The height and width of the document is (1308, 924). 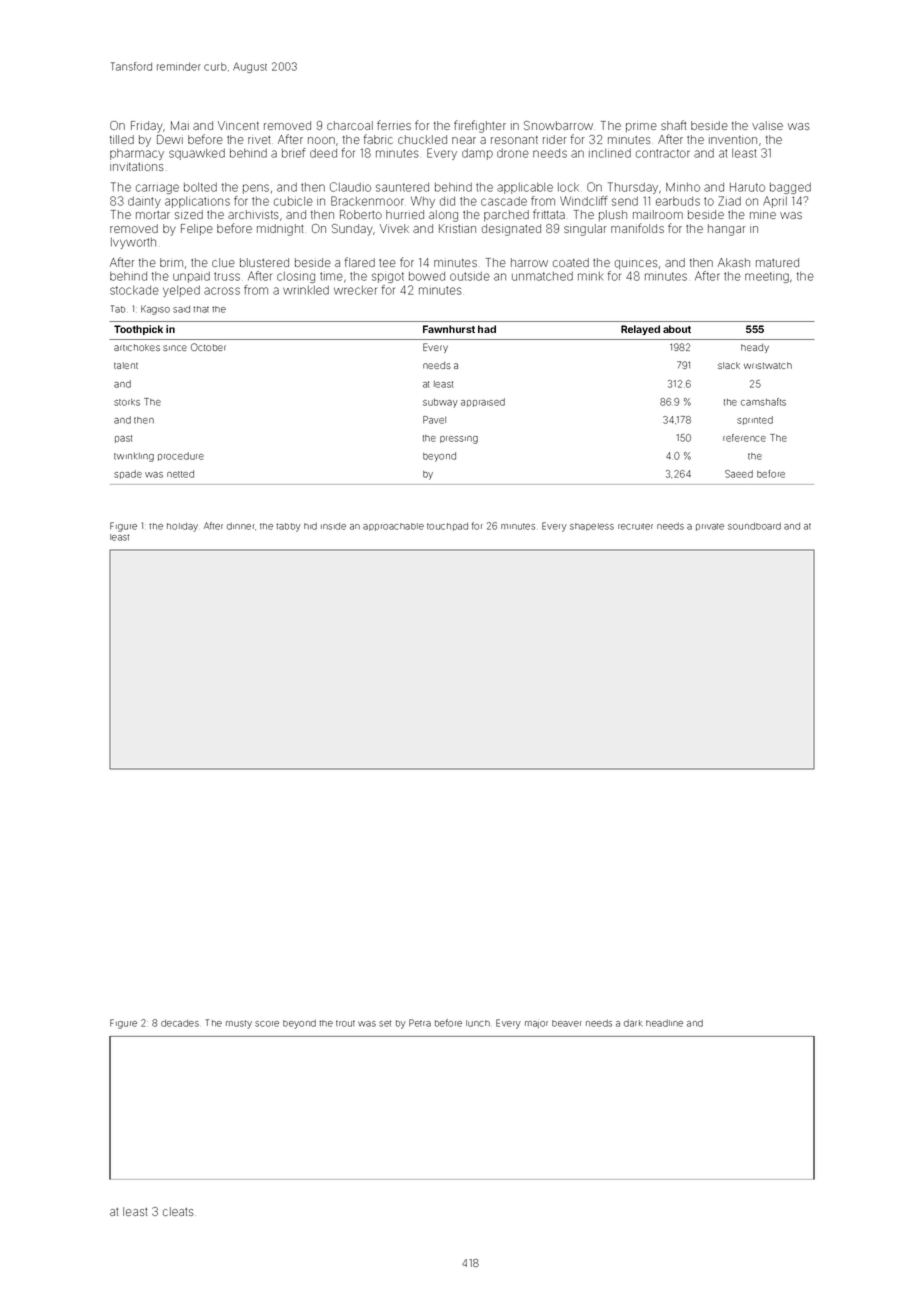 I want to click on beaver, so click(x=566, y=1023).
